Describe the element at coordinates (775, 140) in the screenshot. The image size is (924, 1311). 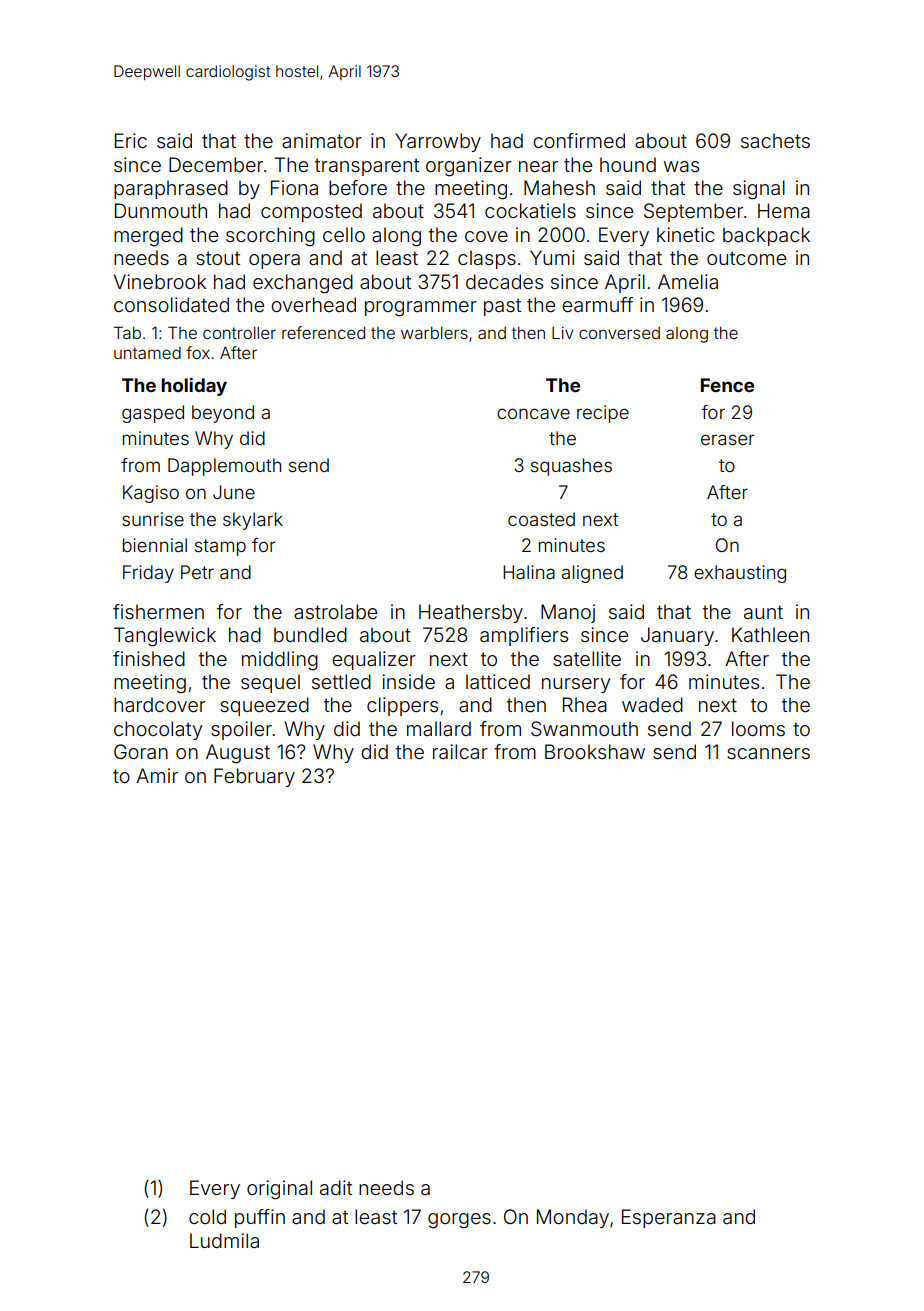
I see `sachets` at that location.
